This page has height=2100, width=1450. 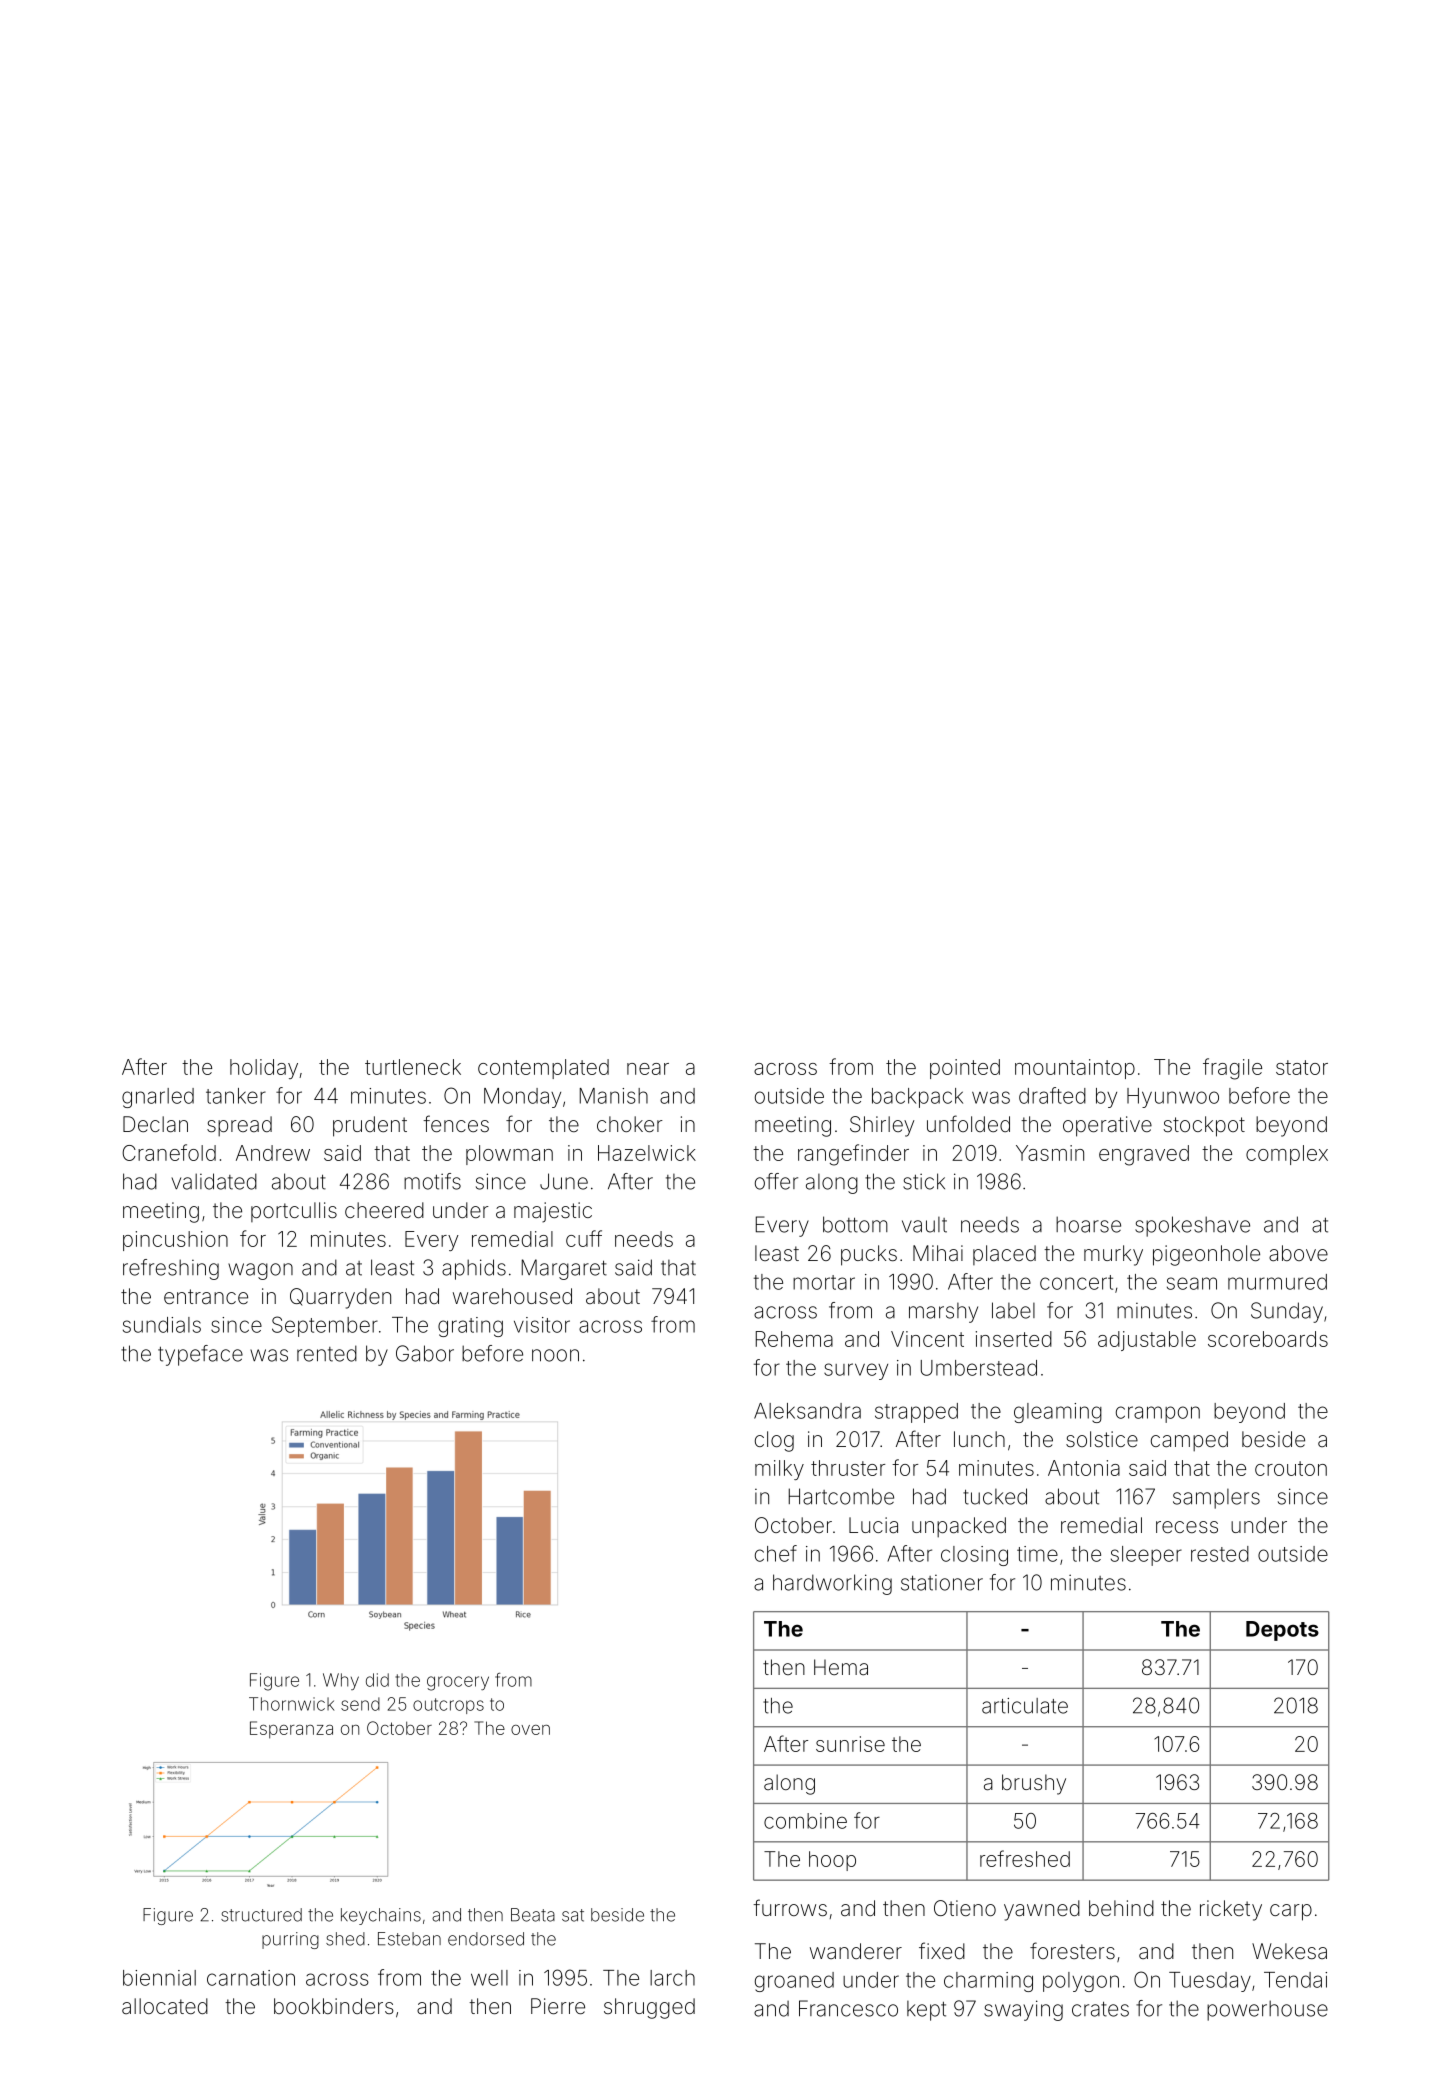 What do you see at coordinates (1158, 1414) in the page?
I see `crampon` at bounding box center [1158, 1414].
